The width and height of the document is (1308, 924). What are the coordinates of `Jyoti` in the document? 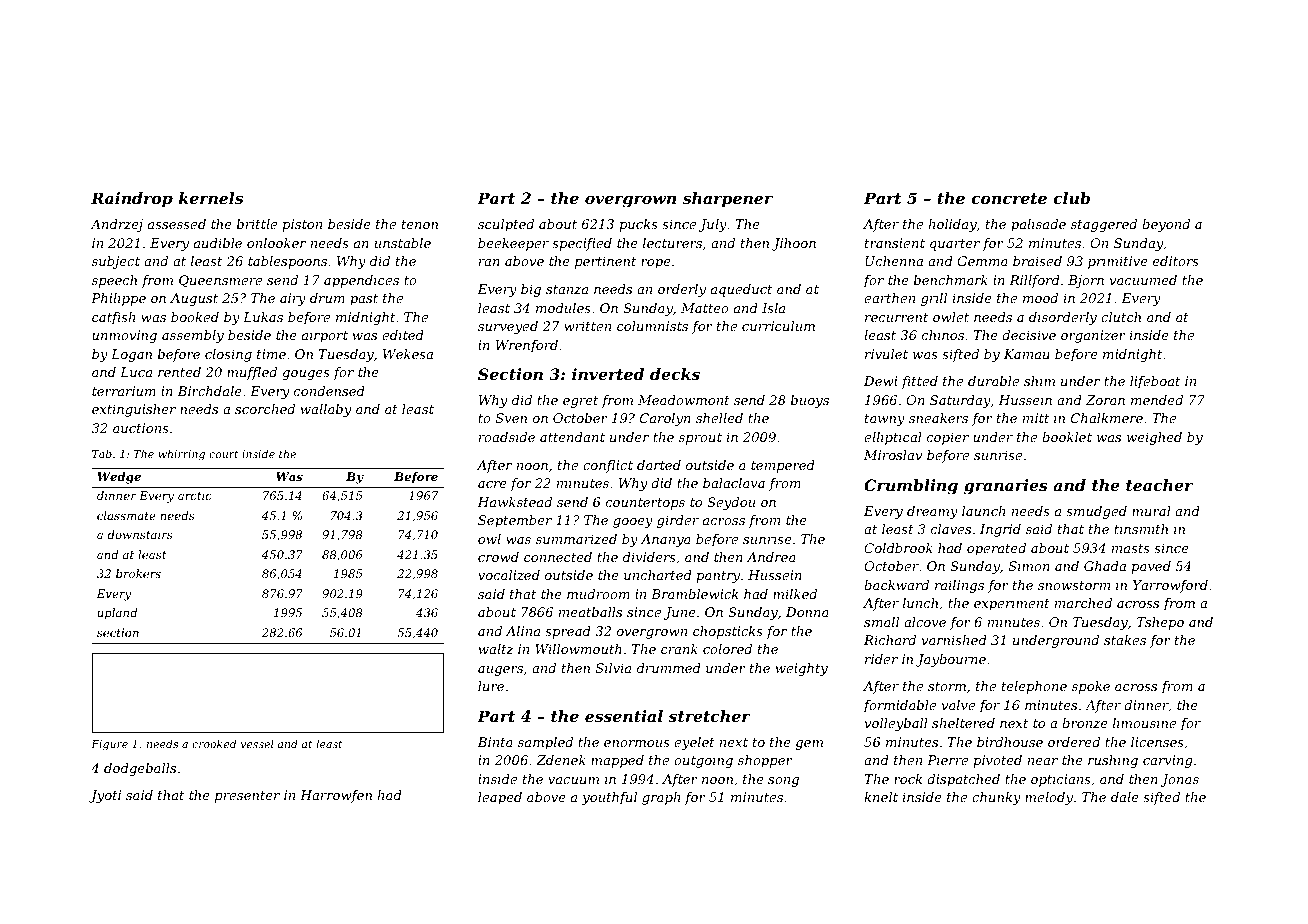 It's located at (105, 796).
